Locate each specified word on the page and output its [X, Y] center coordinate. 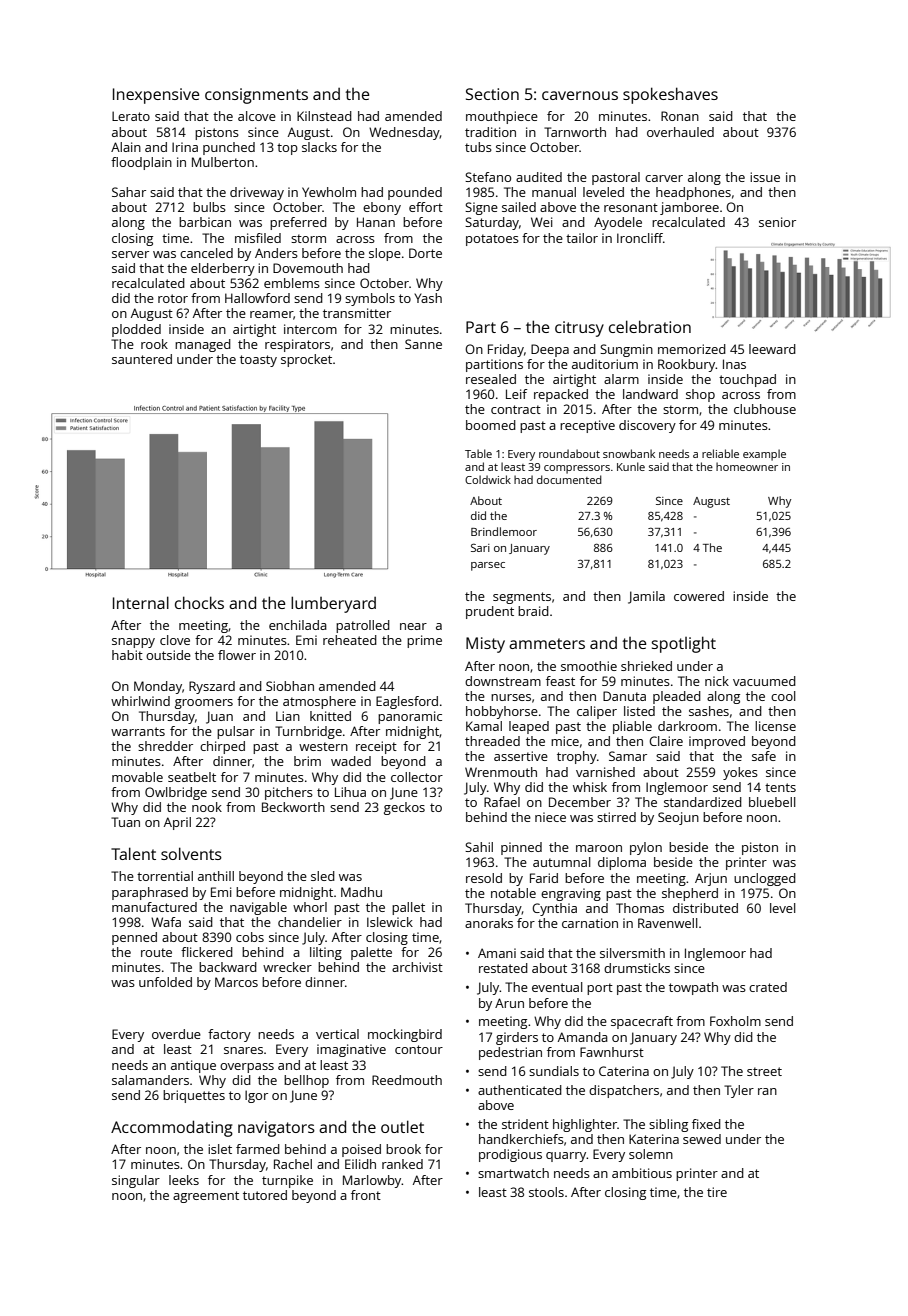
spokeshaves [670, 95]
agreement [206, 1197]
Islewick [390, 922]
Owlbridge [176, 793]
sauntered [142, 359]
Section [492, 94]
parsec [488, 566]
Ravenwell [668, 923]
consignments [256, 96]
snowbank [629, 453]
